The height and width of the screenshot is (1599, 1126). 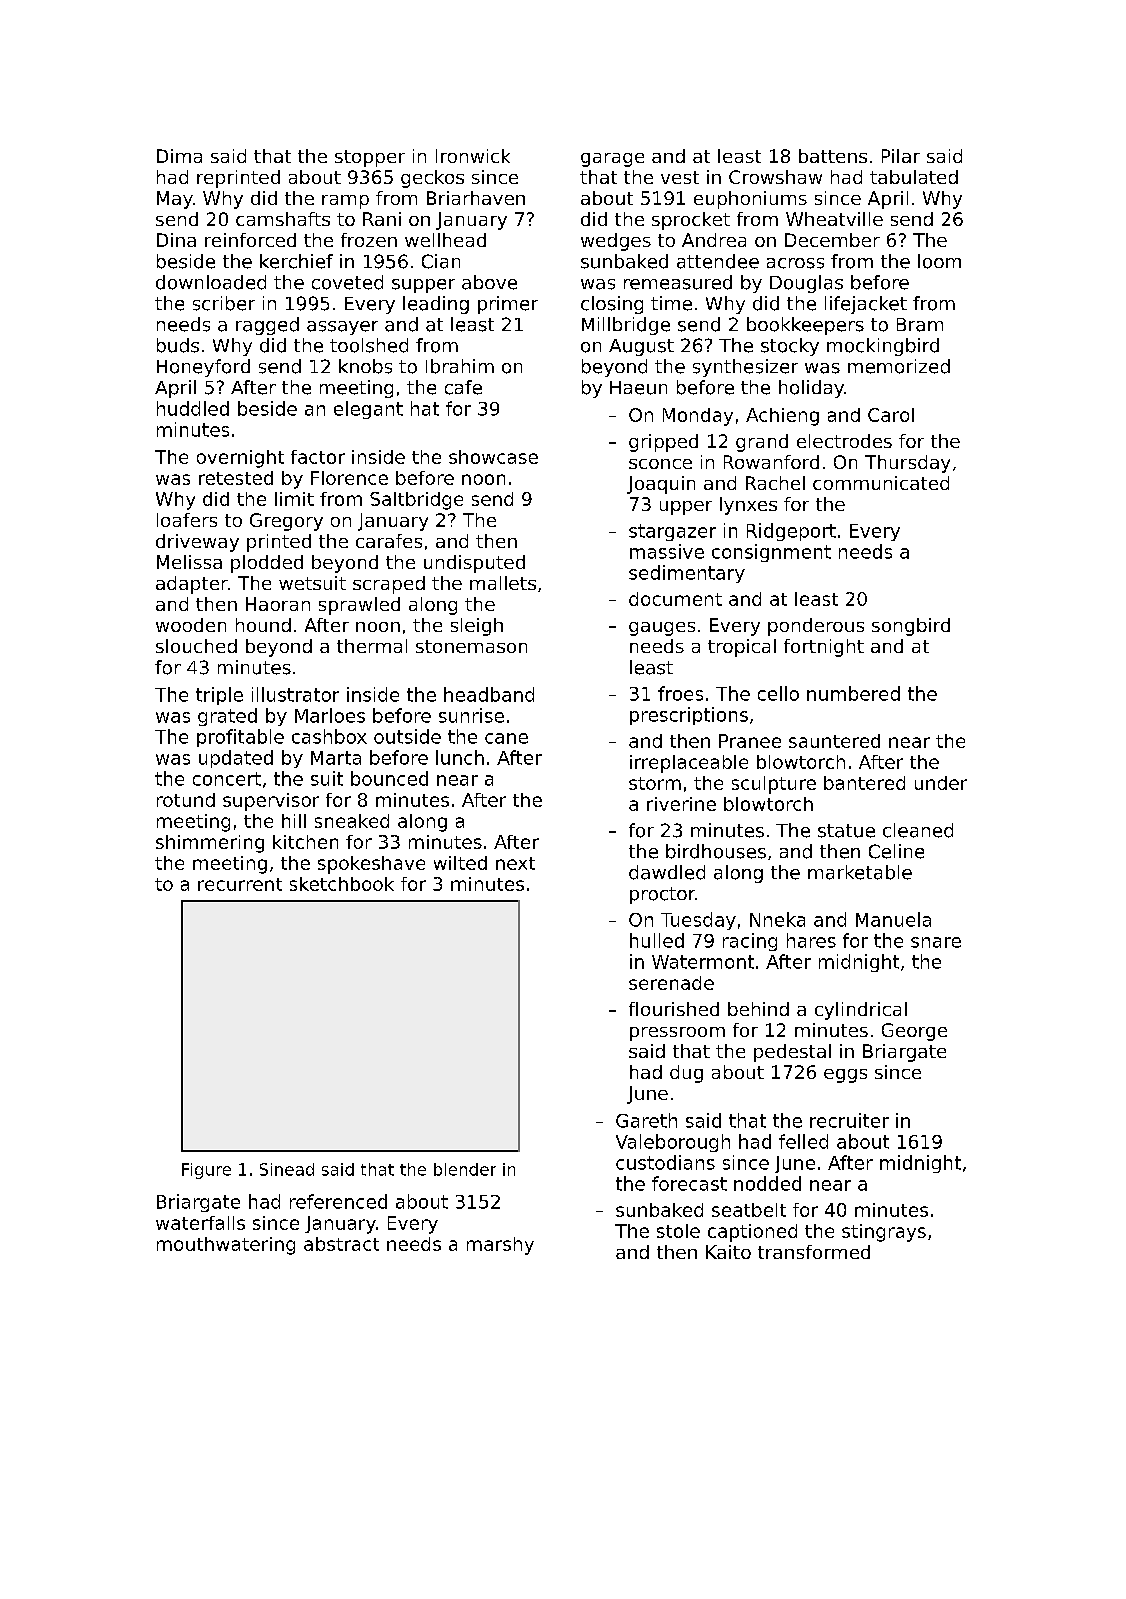 I want to click on camshafts, so click(x=283, y=219).
